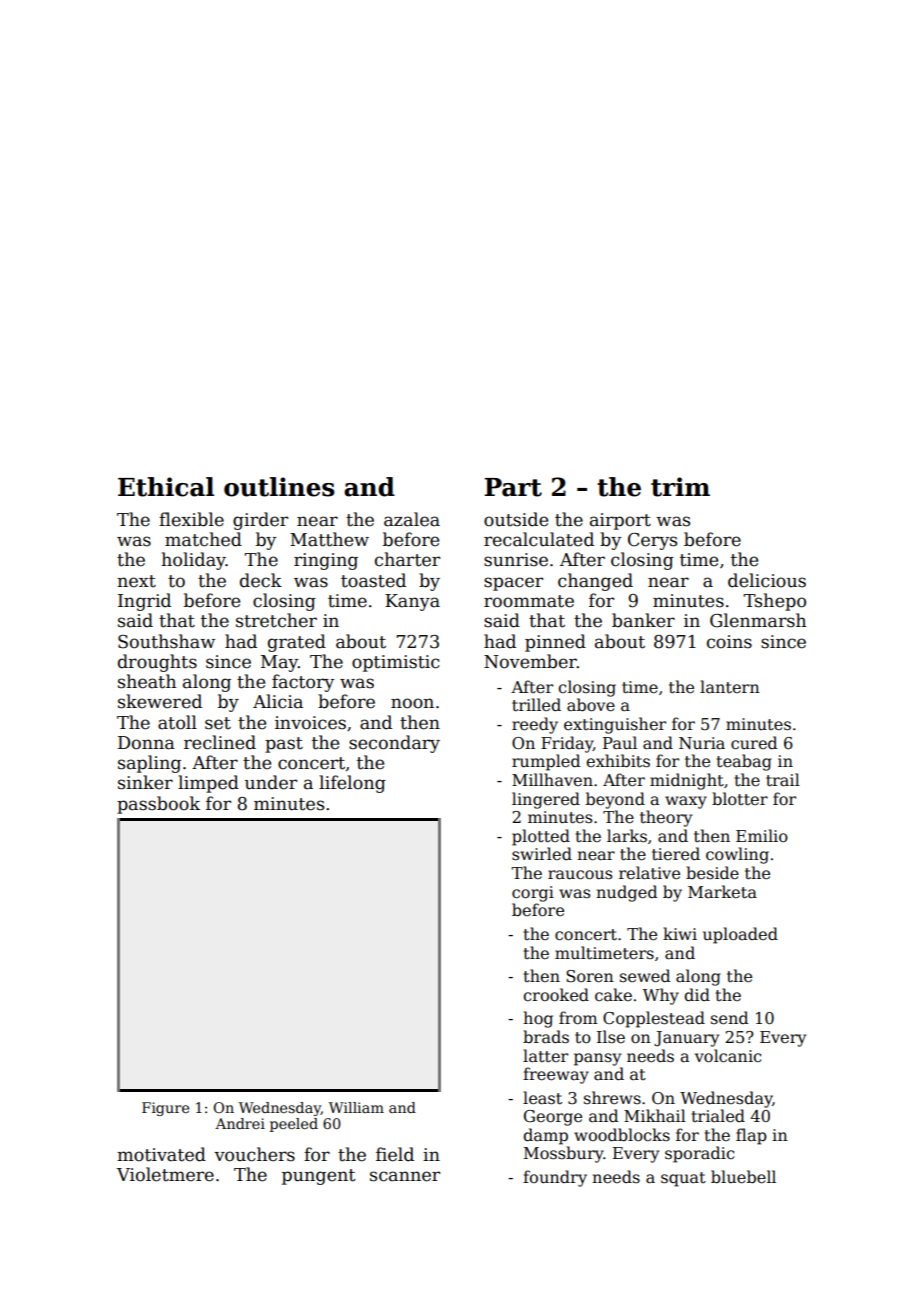 The image size is (924, 1311). Describe the element at coordinates (260, 521) in the screenshot. I see `girder` at that location.
